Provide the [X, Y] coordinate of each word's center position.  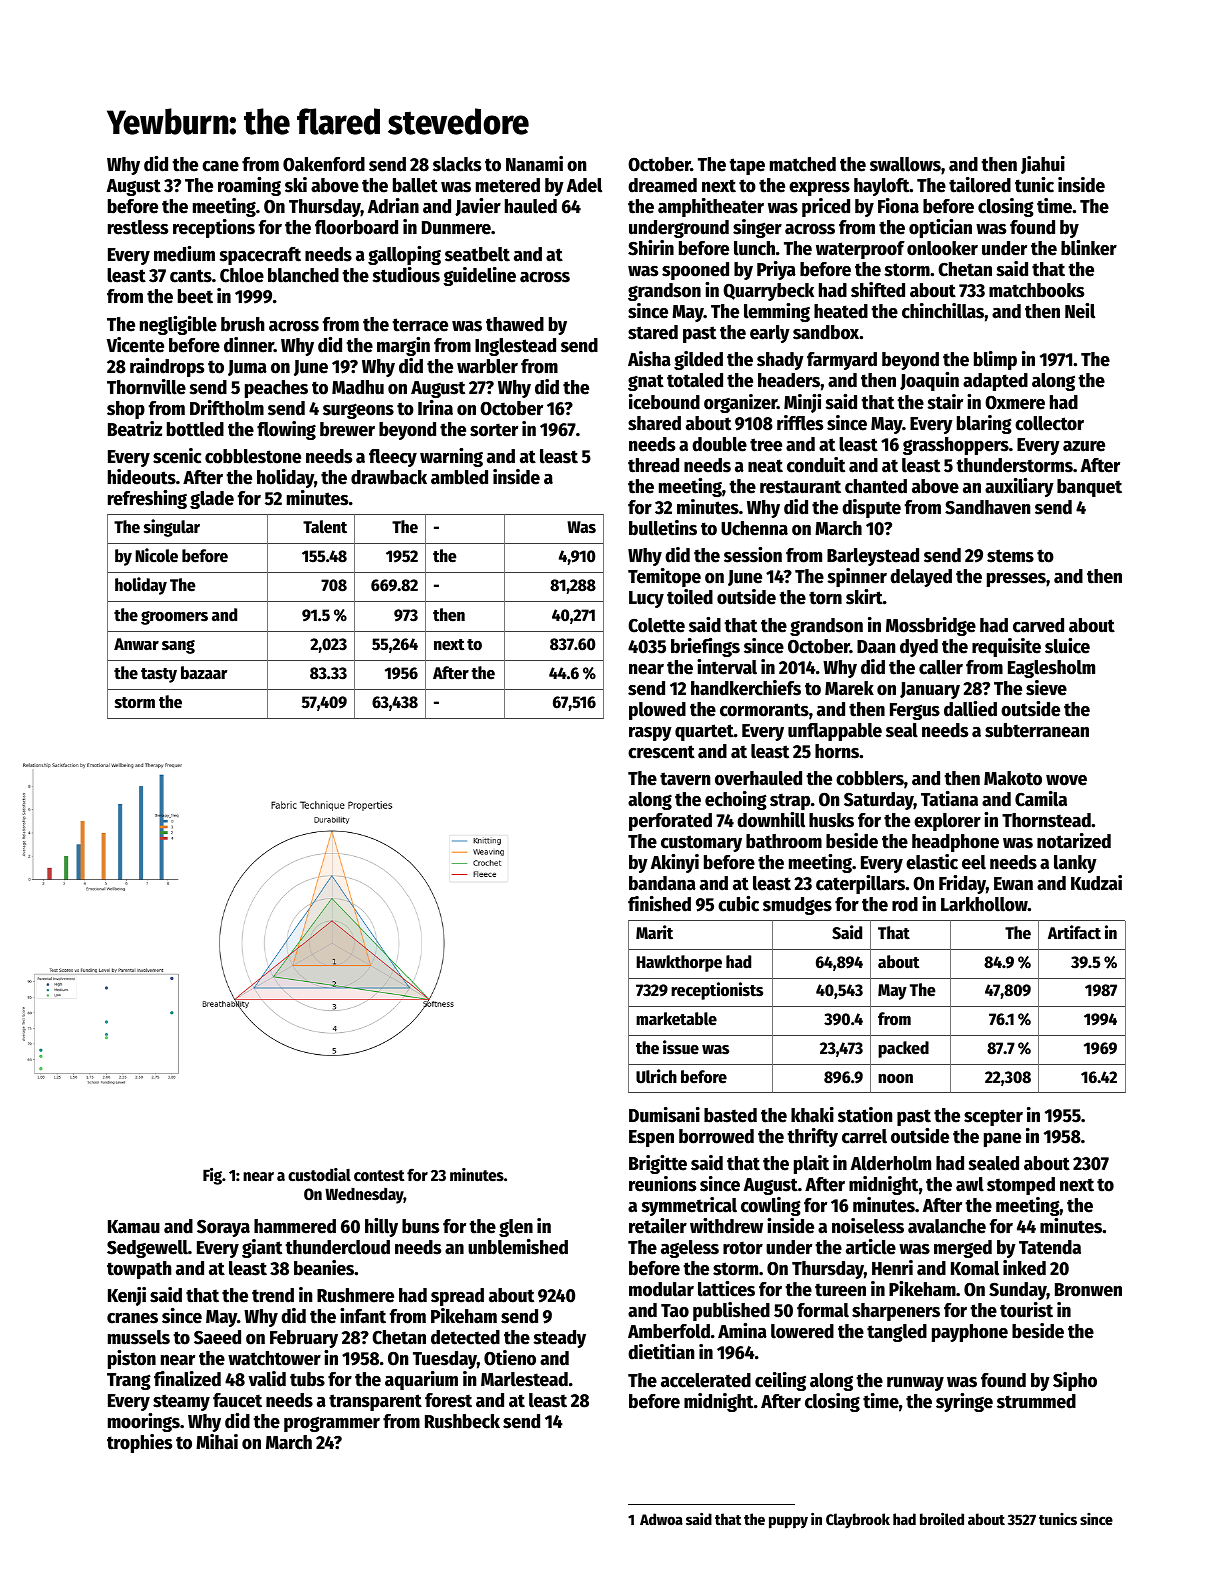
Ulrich [656, 1076]
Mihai [217, 1442]
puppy [788, 1522]
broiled [942, 1518]
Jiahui [1043, 165]
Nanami [534, 164]
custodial [319, 1175]
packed [903, 1049]
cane [220, 166]
